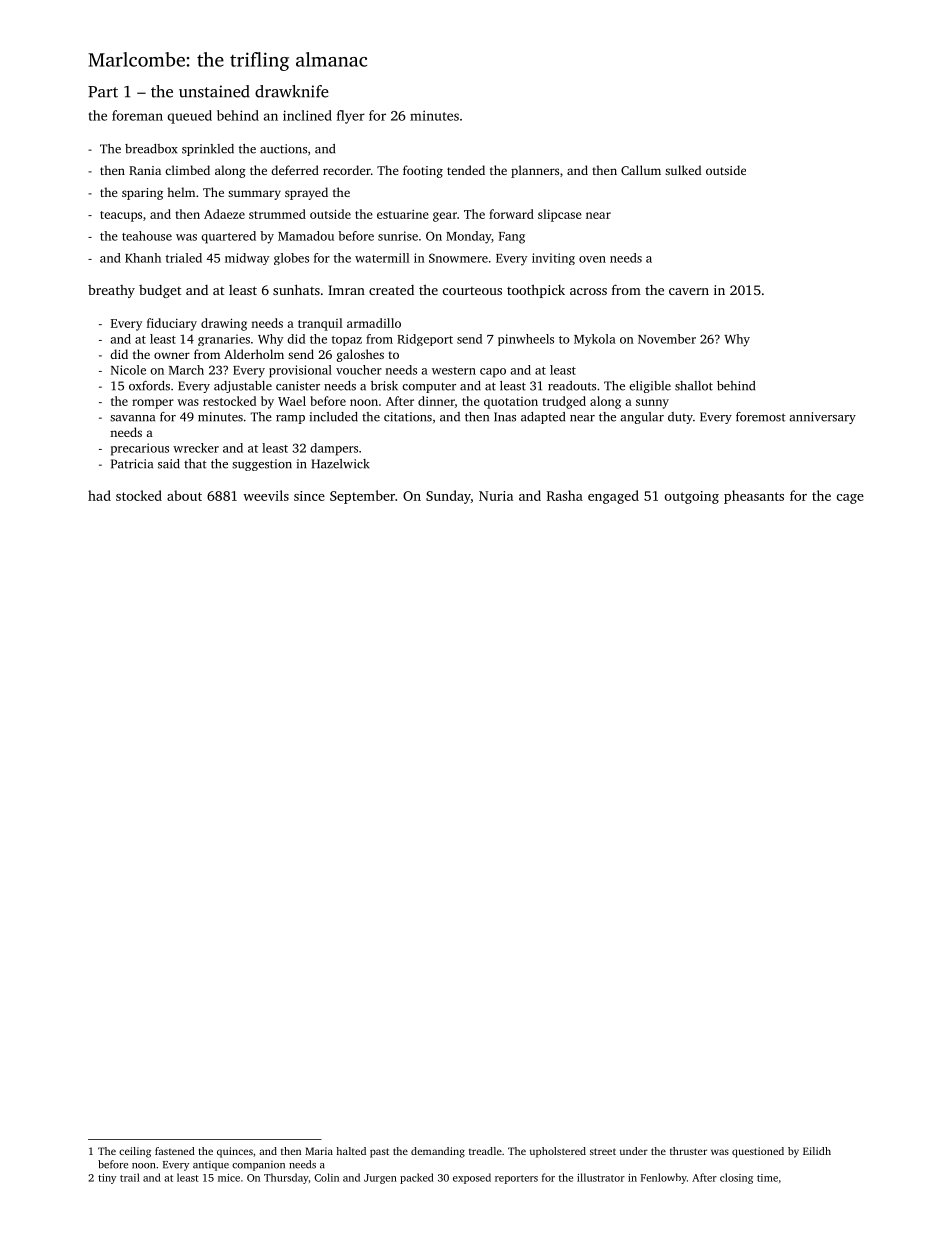  What do you see at coordinates (683, 170) in the screenshot?
I see `sulked` at bounding box center [683, 170].
